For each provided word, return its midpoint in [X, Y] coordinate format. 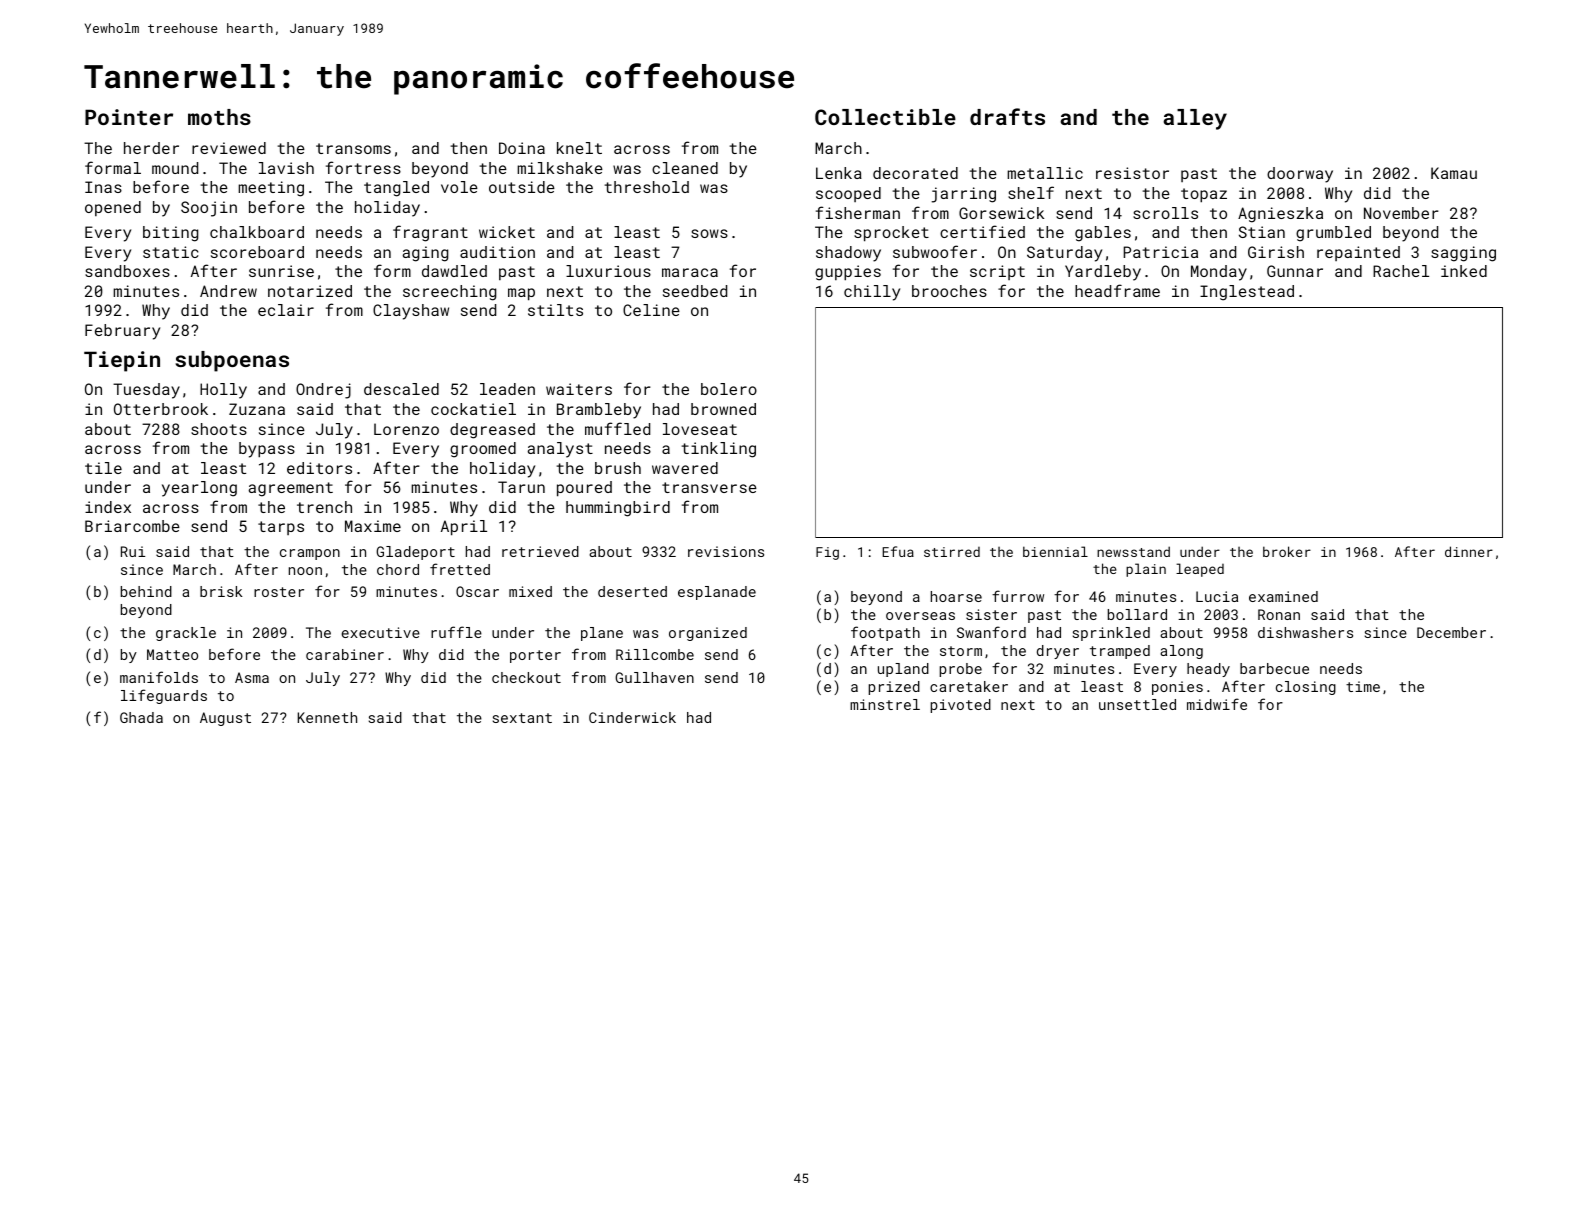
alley [1195, 119]
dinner [1469, 551]
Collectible [885, 117]
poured [584, 489]
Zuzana [257, 409]
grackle [186, 634]
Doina [522, 148]
